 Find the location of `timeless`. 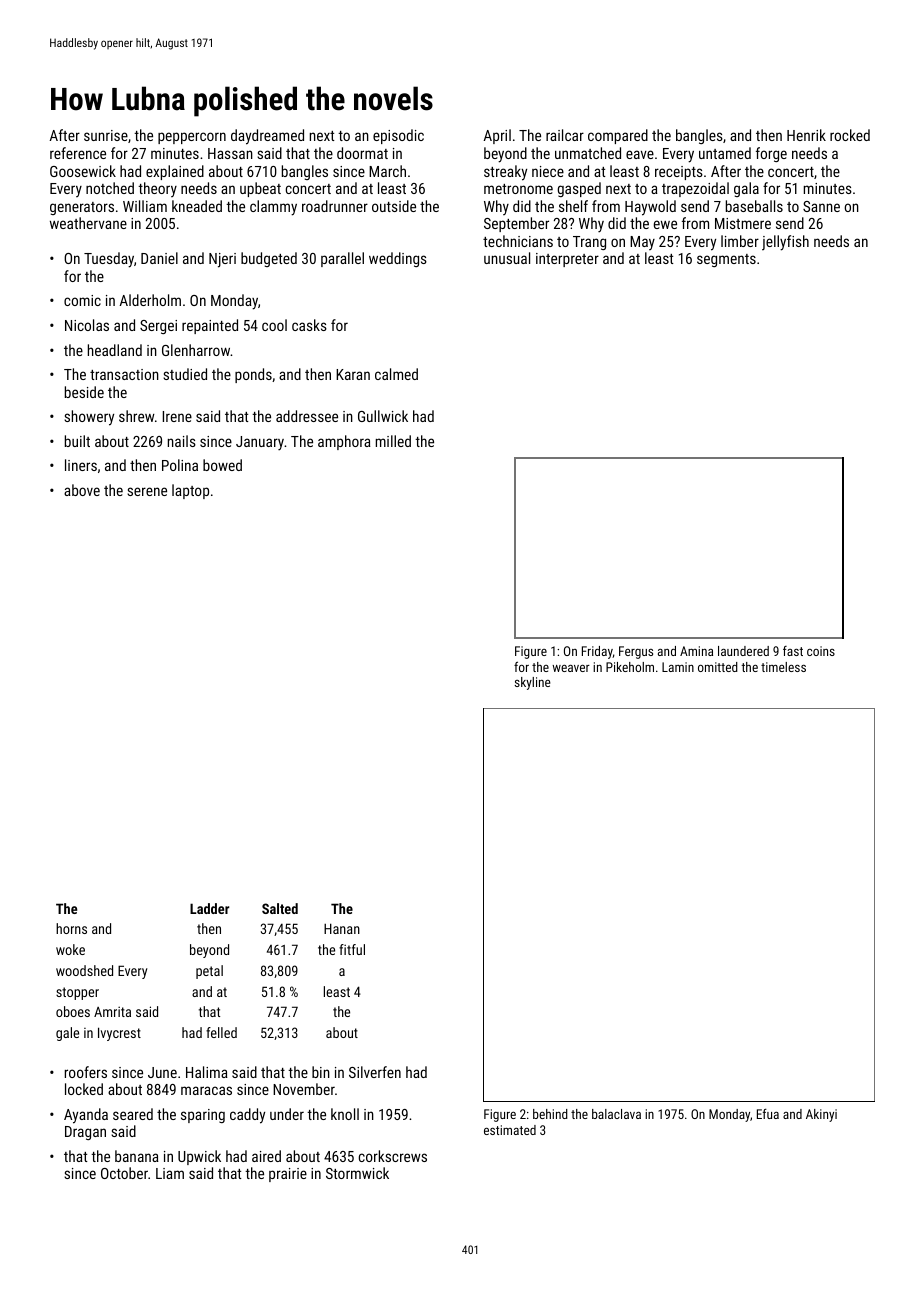

timeless is located at coordinates (783, 667).
